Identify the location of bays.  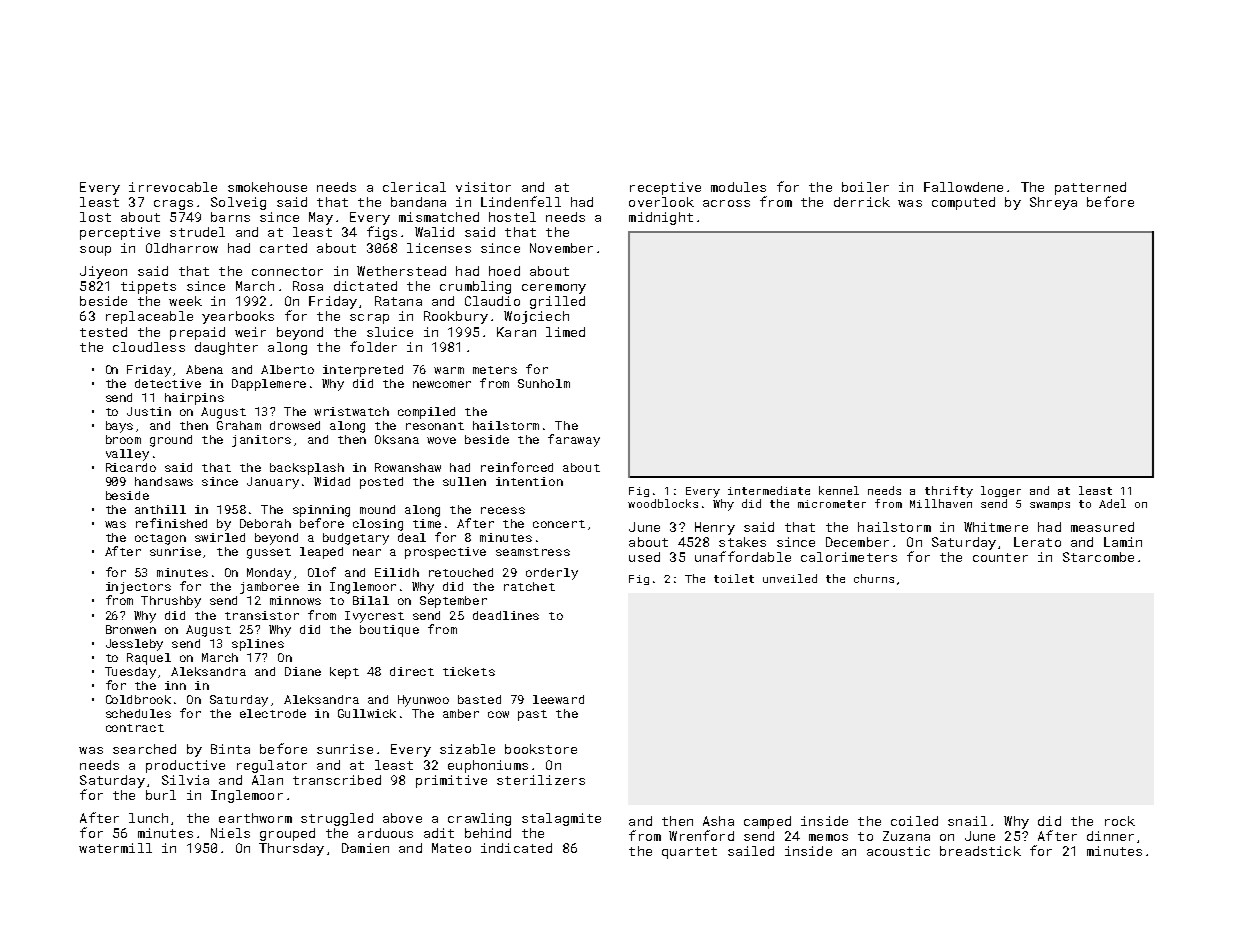
(119, 427).
